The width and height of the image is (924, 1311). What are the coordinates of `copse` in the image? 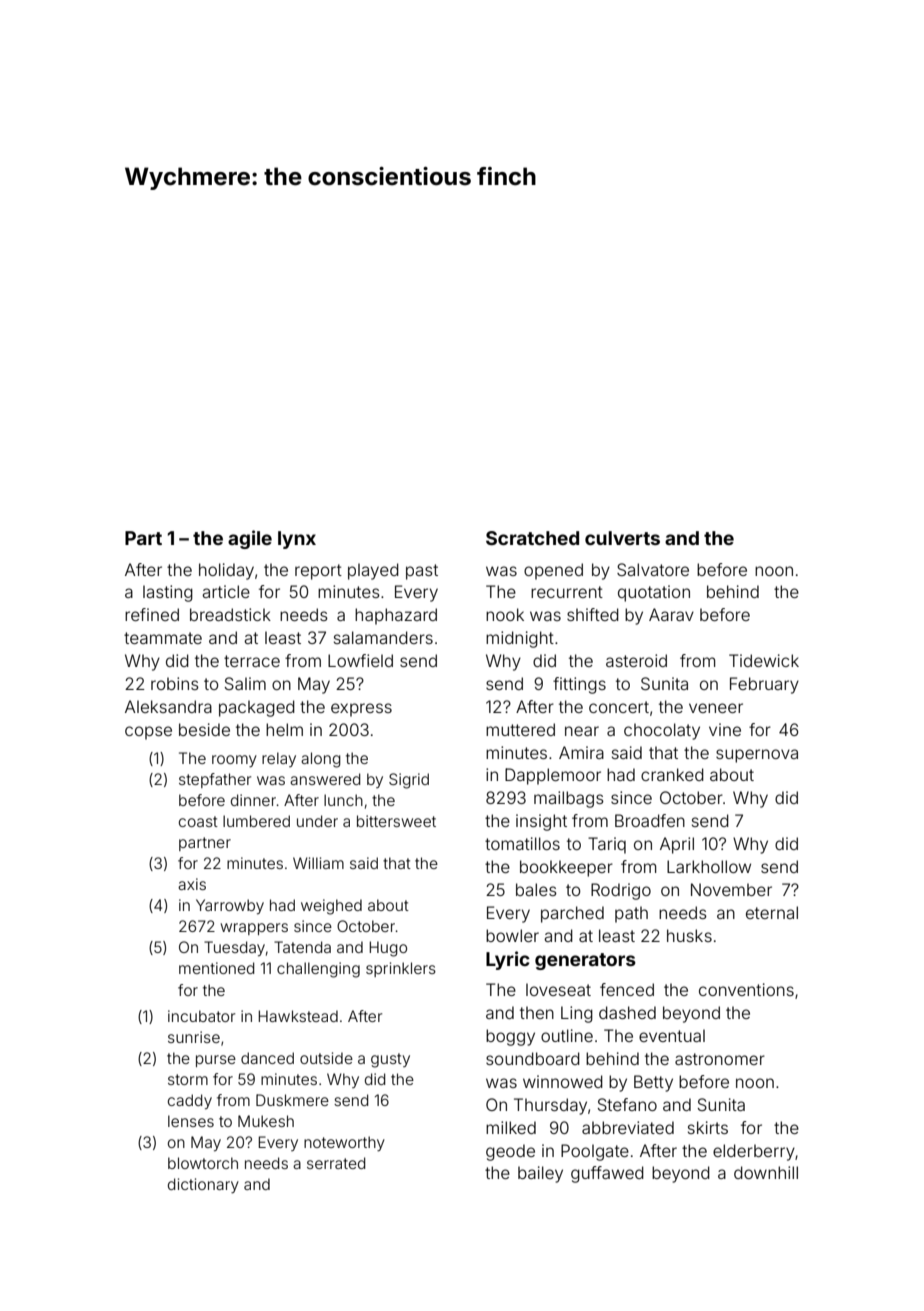 It's located at (148, 733).
